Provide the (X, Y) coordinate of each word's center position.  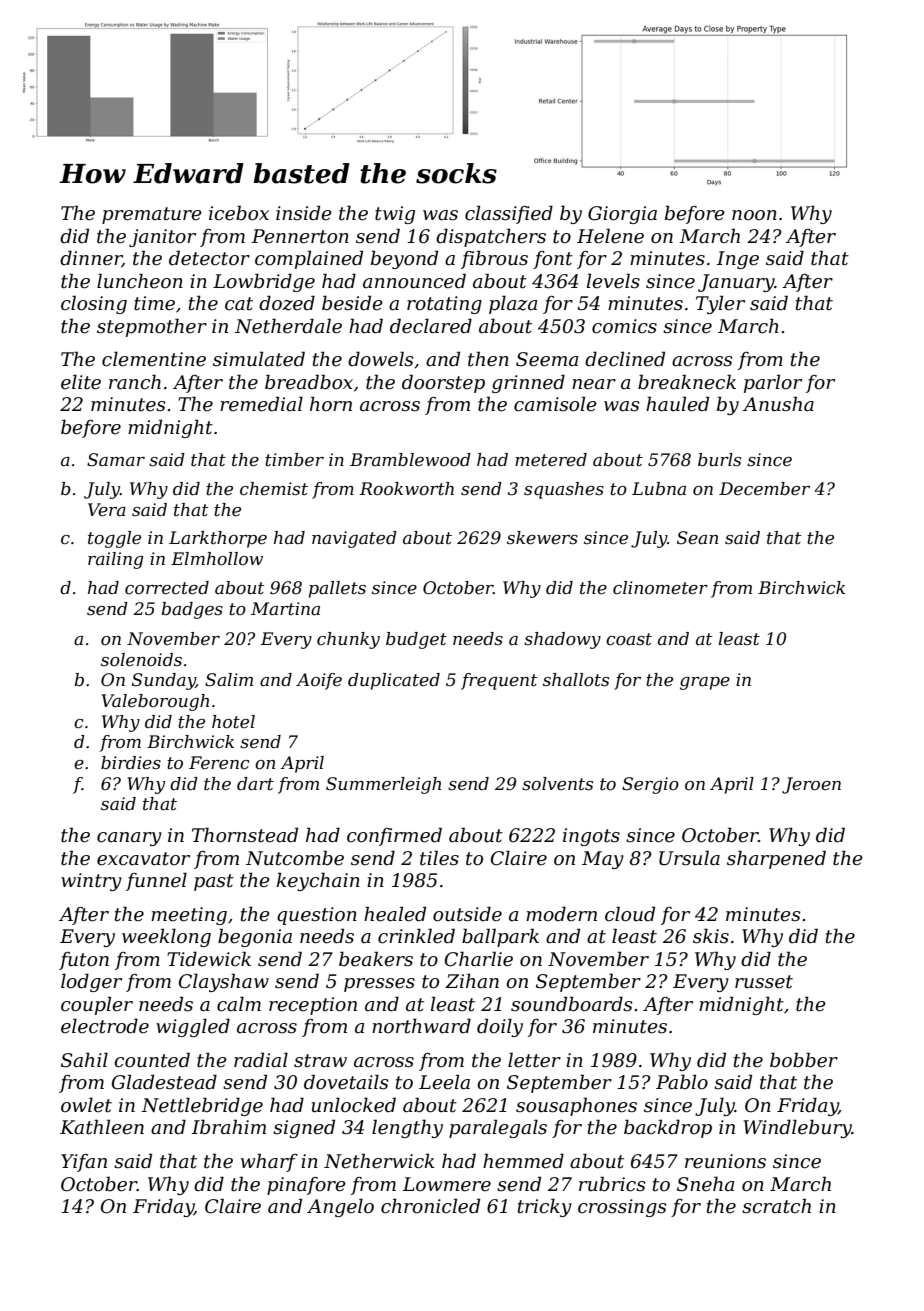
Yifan (84, 1163)
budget (416, 640)
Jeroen (811, 785)
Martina (285, 608)
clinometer (660, 588)
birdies (131, 763)
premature (152, 215)
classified (509, 214)
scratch (776, 1206)
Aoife (319, 681)
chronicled (430, 1206)
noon (754, 215)
